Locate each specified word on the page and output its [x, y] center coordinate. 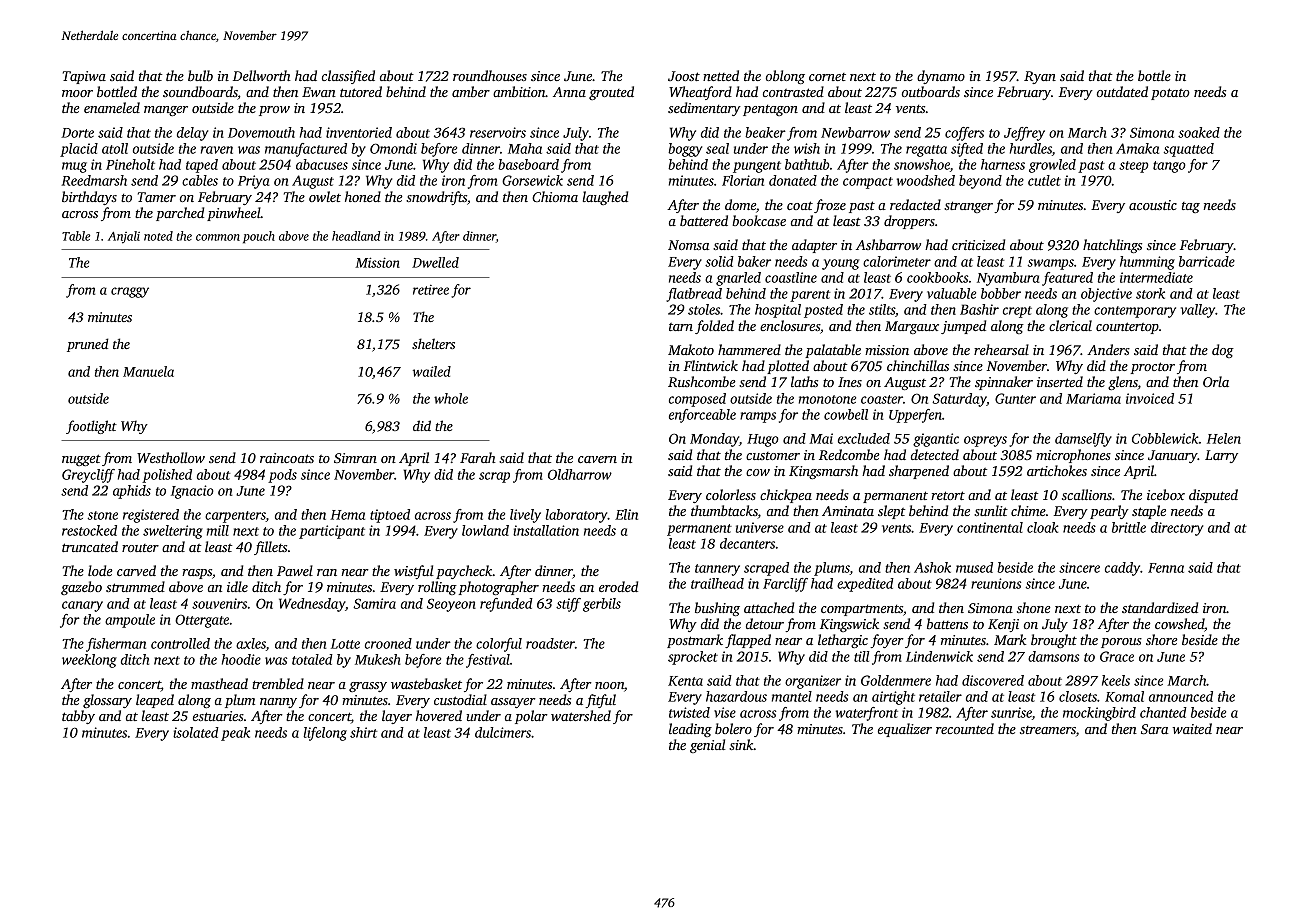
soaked [1199, 132]
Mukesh [378, 659]
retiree [431, 290]
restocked [89, 530]
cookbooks [937, 277]
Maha [525, 148]
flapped [748, 641]
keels [1116, 680]
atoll [115, 148]
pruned [88, 345]
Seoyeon [451, 605]
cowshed [1179, 623]
